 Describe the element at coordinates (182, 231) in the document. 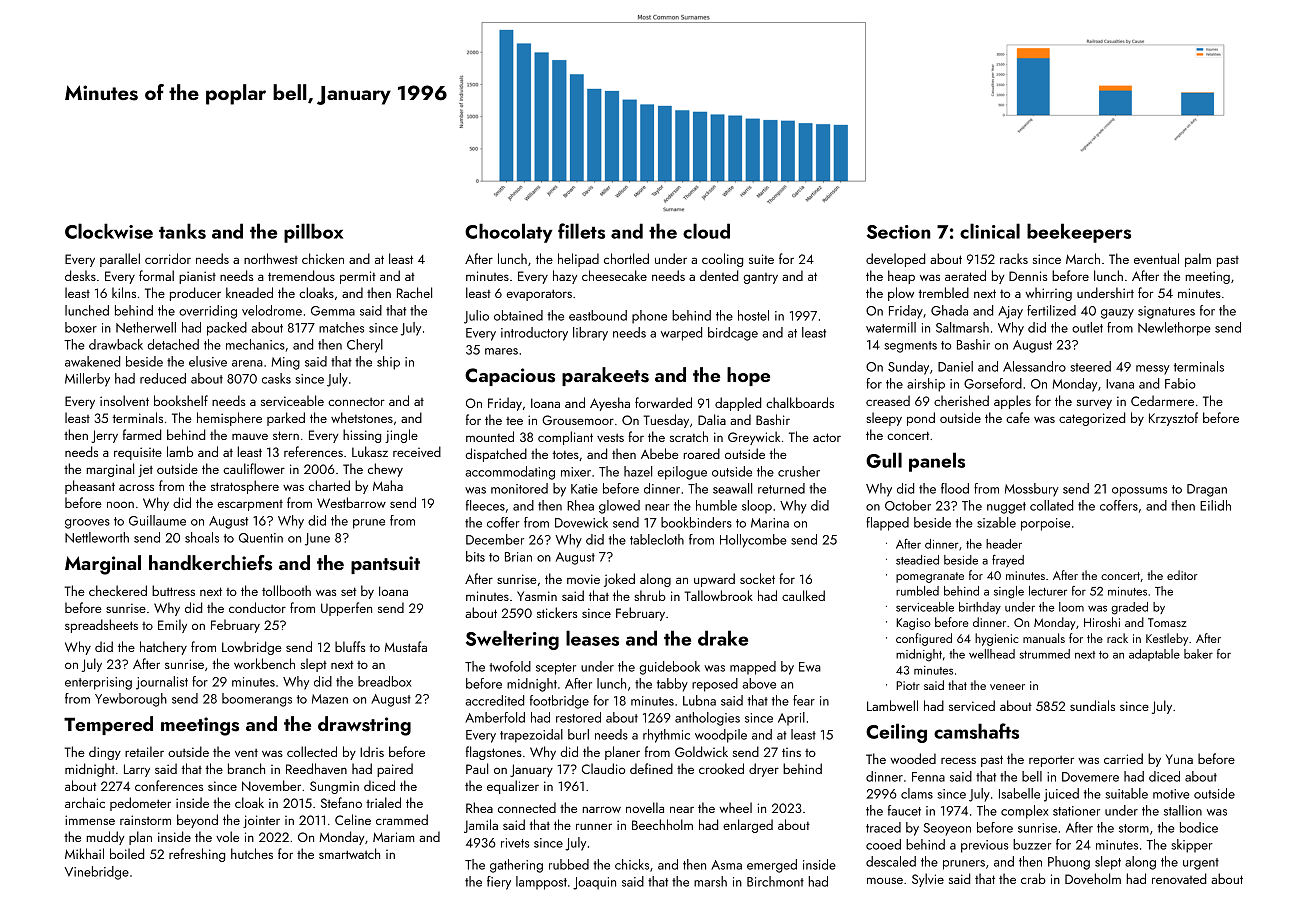

I see `tanks` at that location.
